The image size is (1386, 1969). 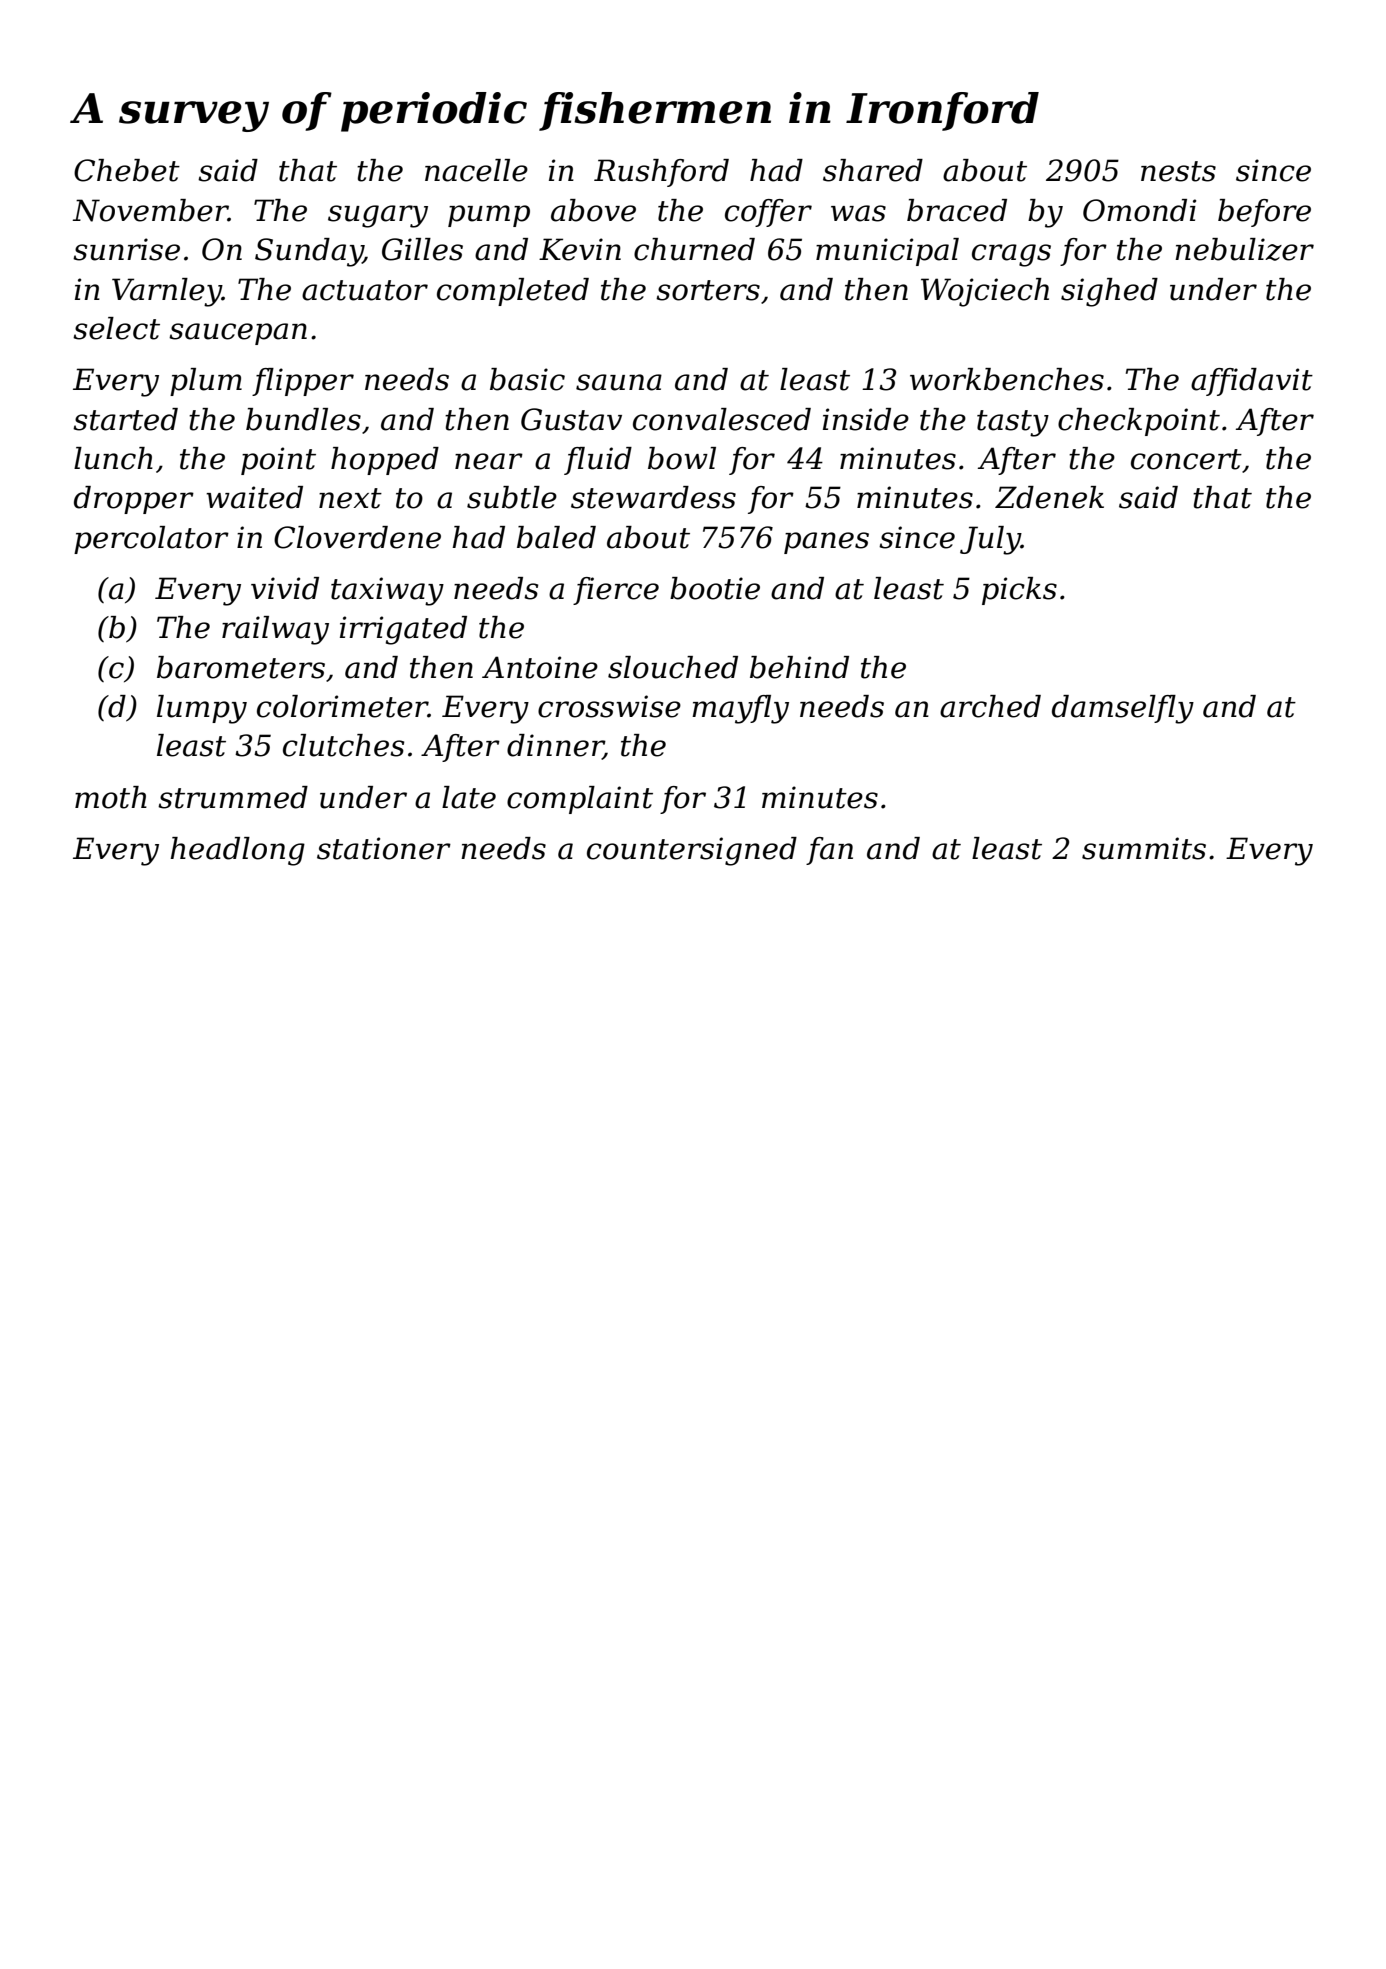 What do you see at coordinates (237, 851) in the screenshot?
I see `headlong` at bounding box center [237, 851].
